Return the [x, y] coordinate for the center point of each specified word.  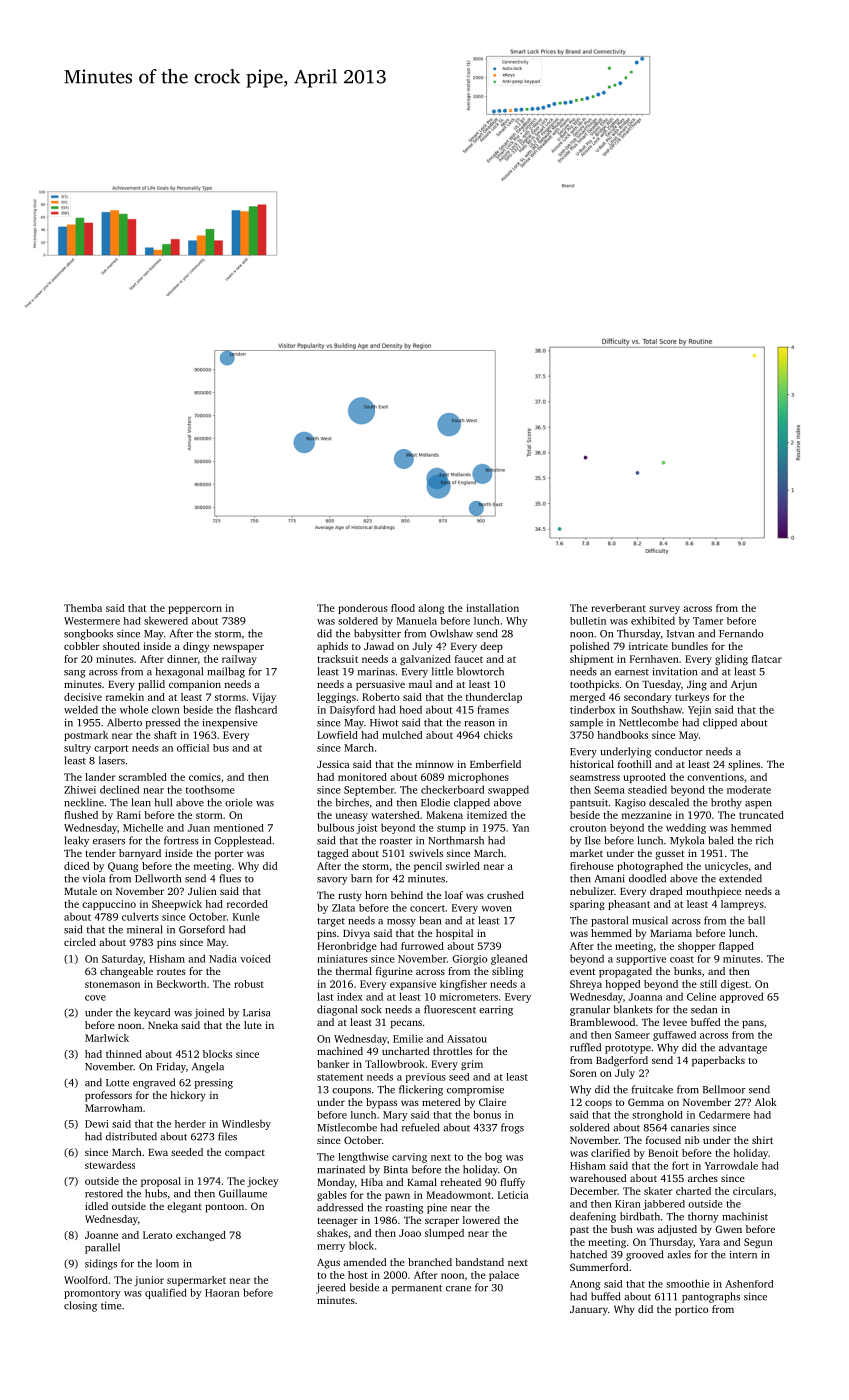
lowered [481, 1220]
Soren [583, 1073]
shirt [762, 1140]
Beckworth [181, 984]
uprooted [645, 778]
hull [163, 802]
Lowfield [337, 735]
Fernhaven [654, 659]
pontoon [224, 1208]
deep [491, 647]
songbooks [88, 634]
